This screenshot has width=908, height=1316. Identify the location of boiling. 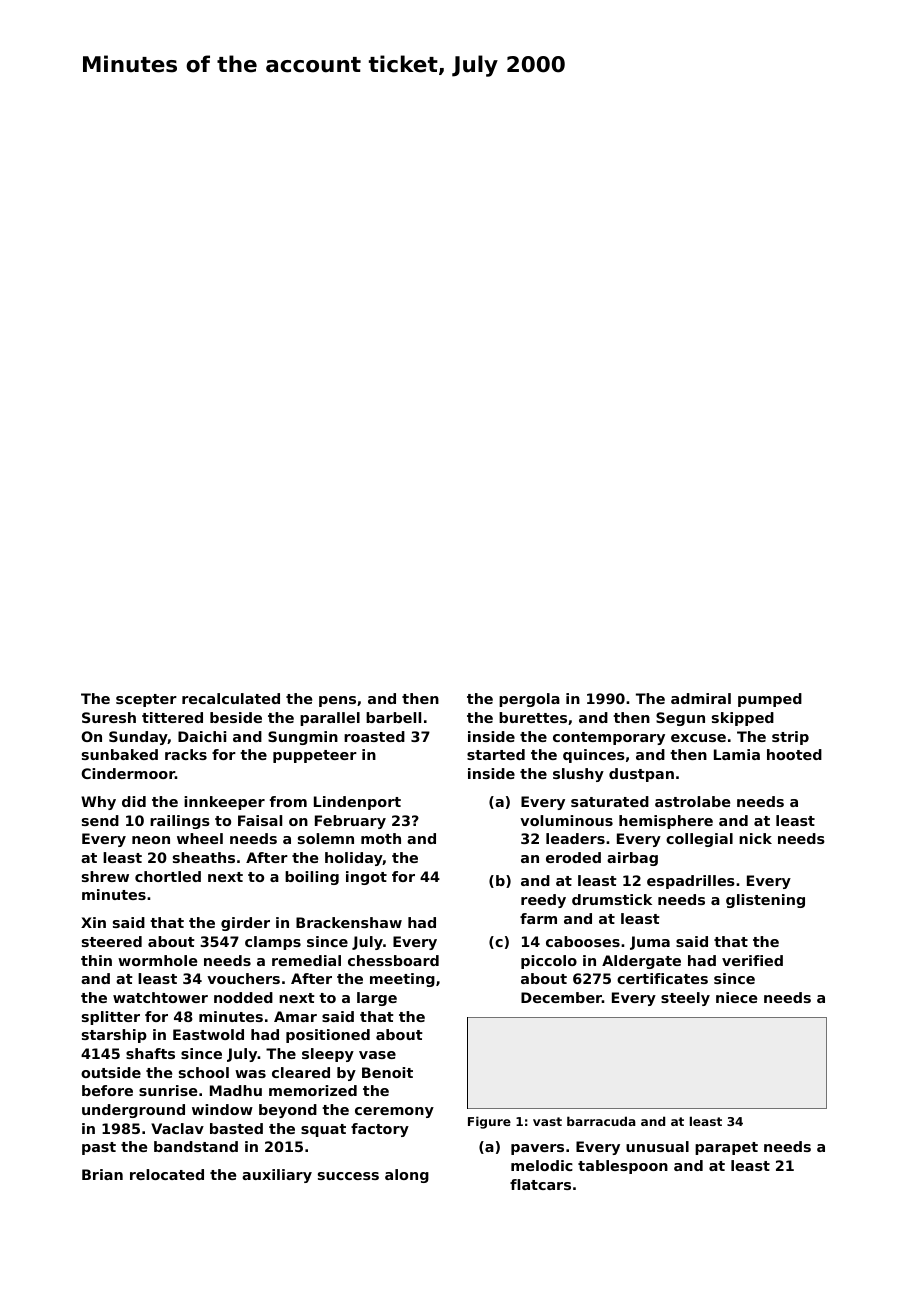
(312, 878).
